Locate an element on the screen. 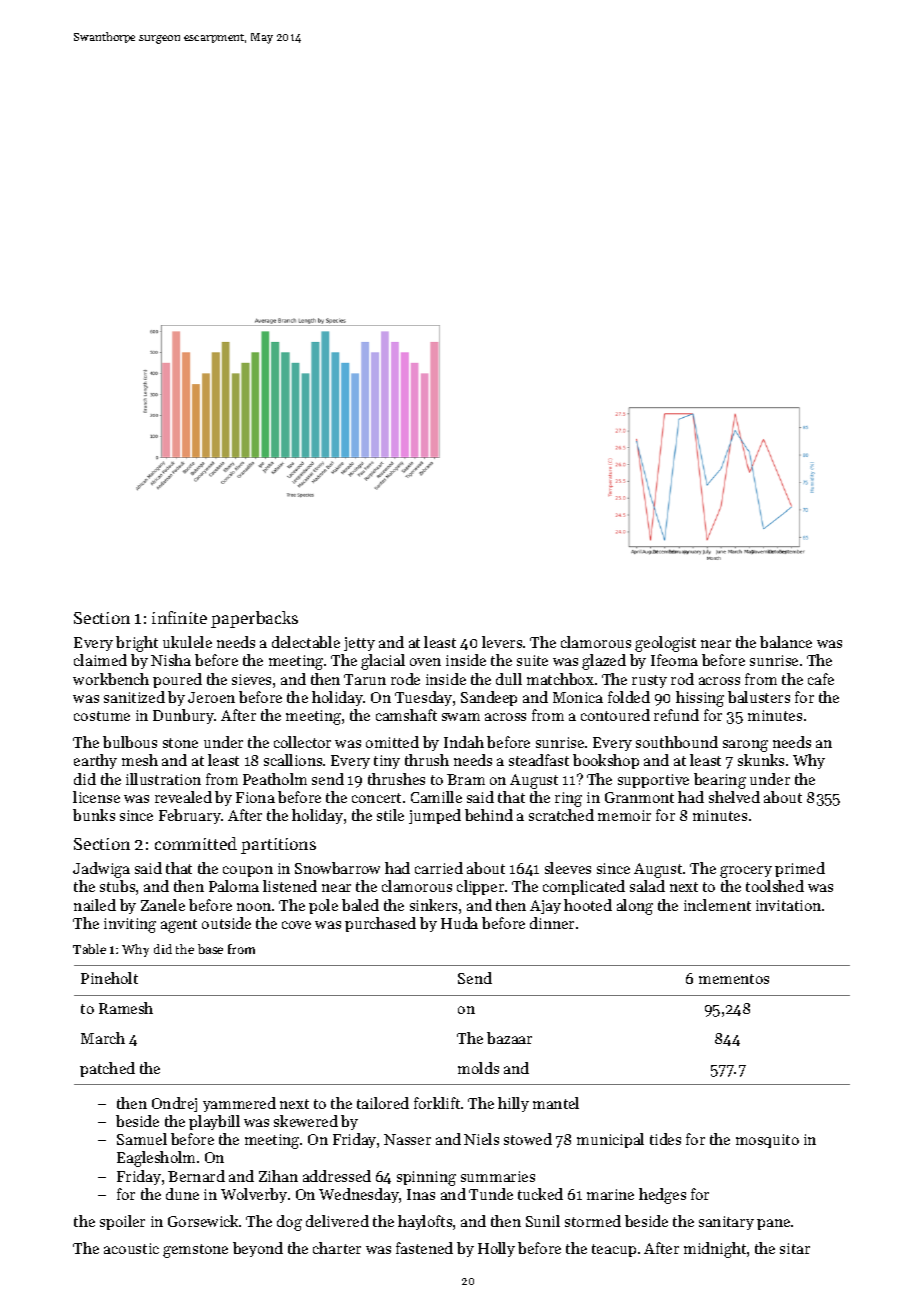 The height and width of the screenshot is (1308, 924). infinite is located at coordinates (179, 617).
